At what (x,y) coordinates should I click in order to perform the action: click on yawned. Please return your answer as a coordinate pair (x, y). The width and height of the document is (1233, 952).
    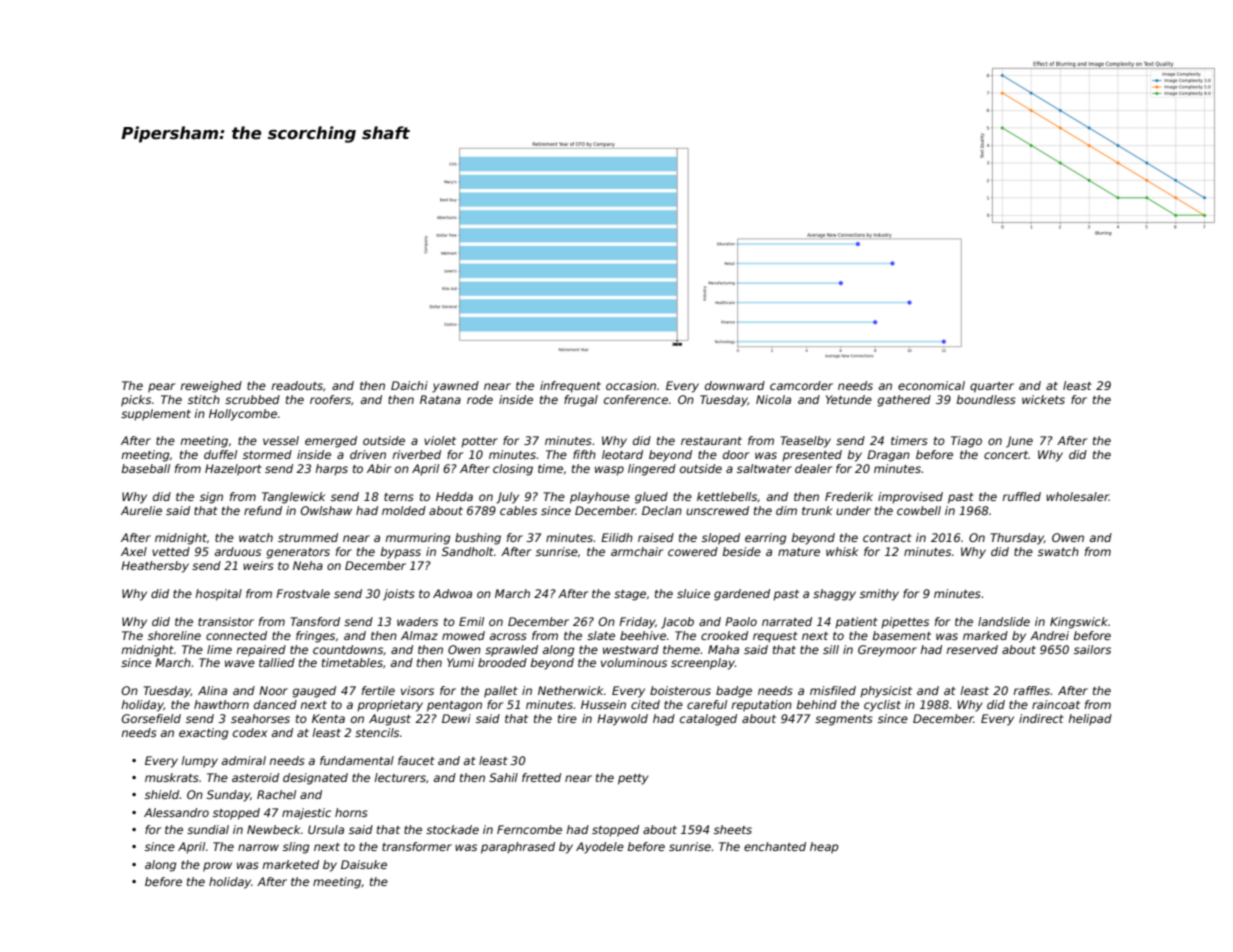
    Looking at the image, I should click on (455, 387).
